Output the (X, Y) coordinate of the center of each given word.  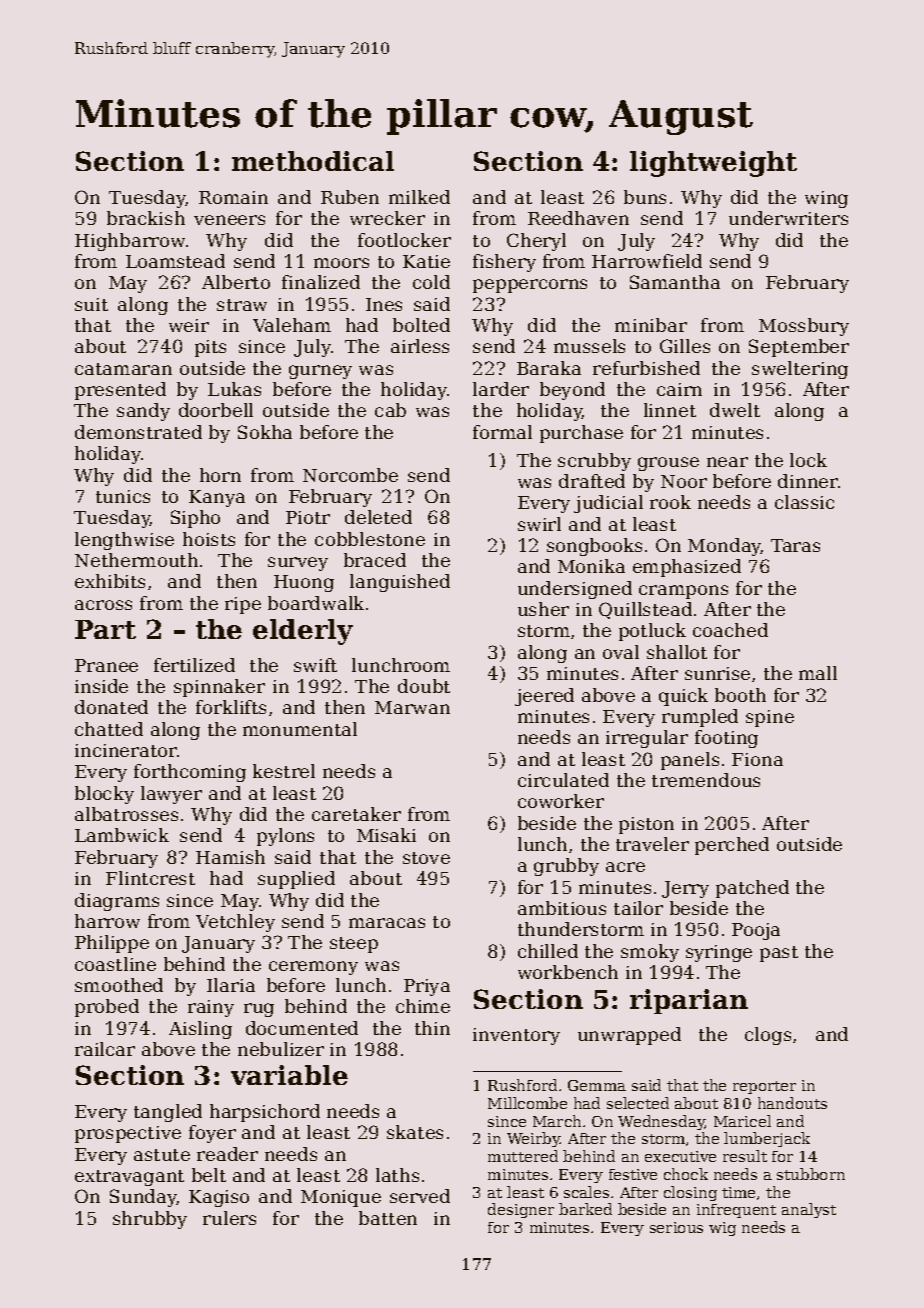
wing (826, 199)
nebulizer (281, 1049)
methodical (313, 161)
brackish (146, 218)
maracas (387, 923)
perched (732, 846)
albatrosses (126, 814)
